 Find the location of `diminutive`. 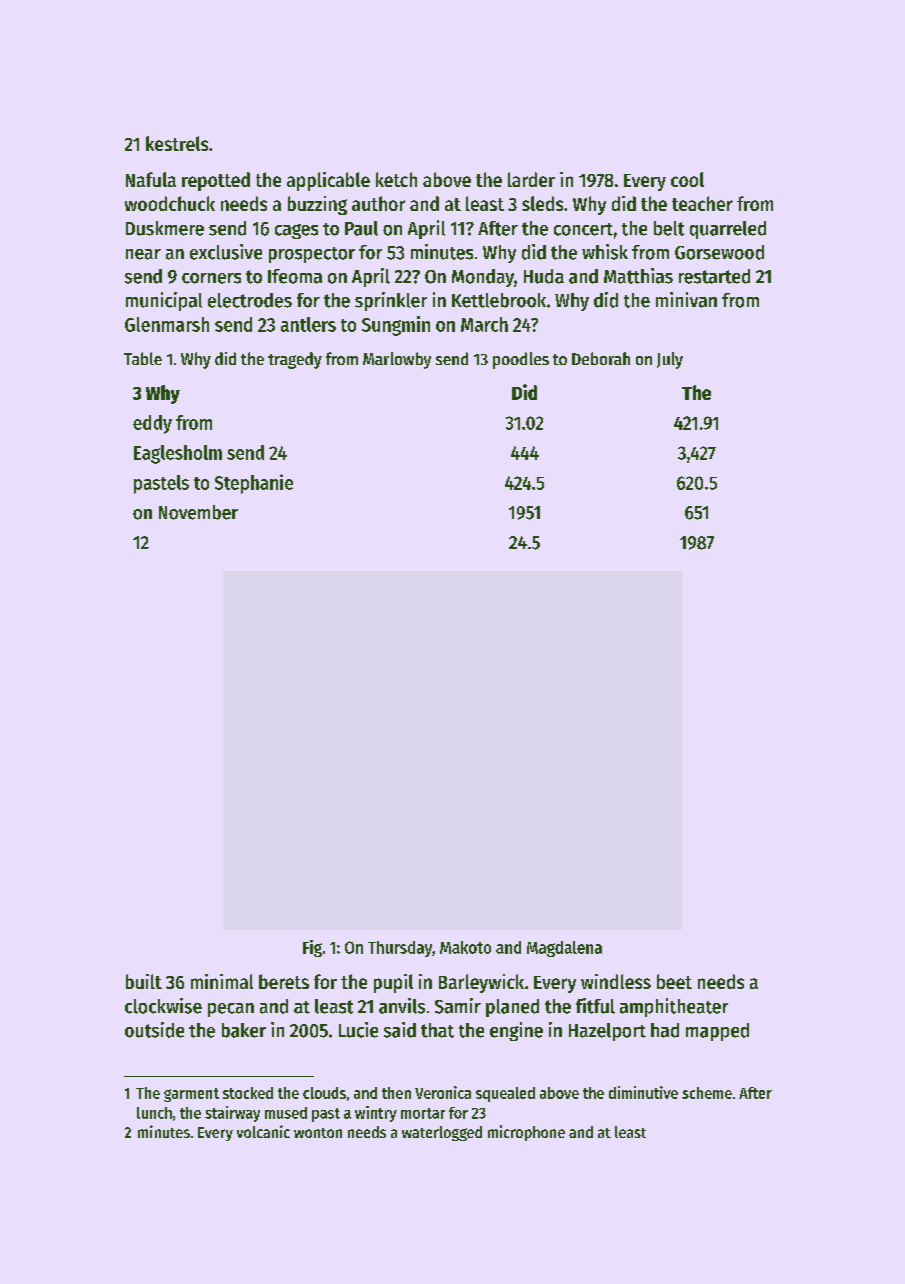

diminutive is located at coordinates (643, 1092).
